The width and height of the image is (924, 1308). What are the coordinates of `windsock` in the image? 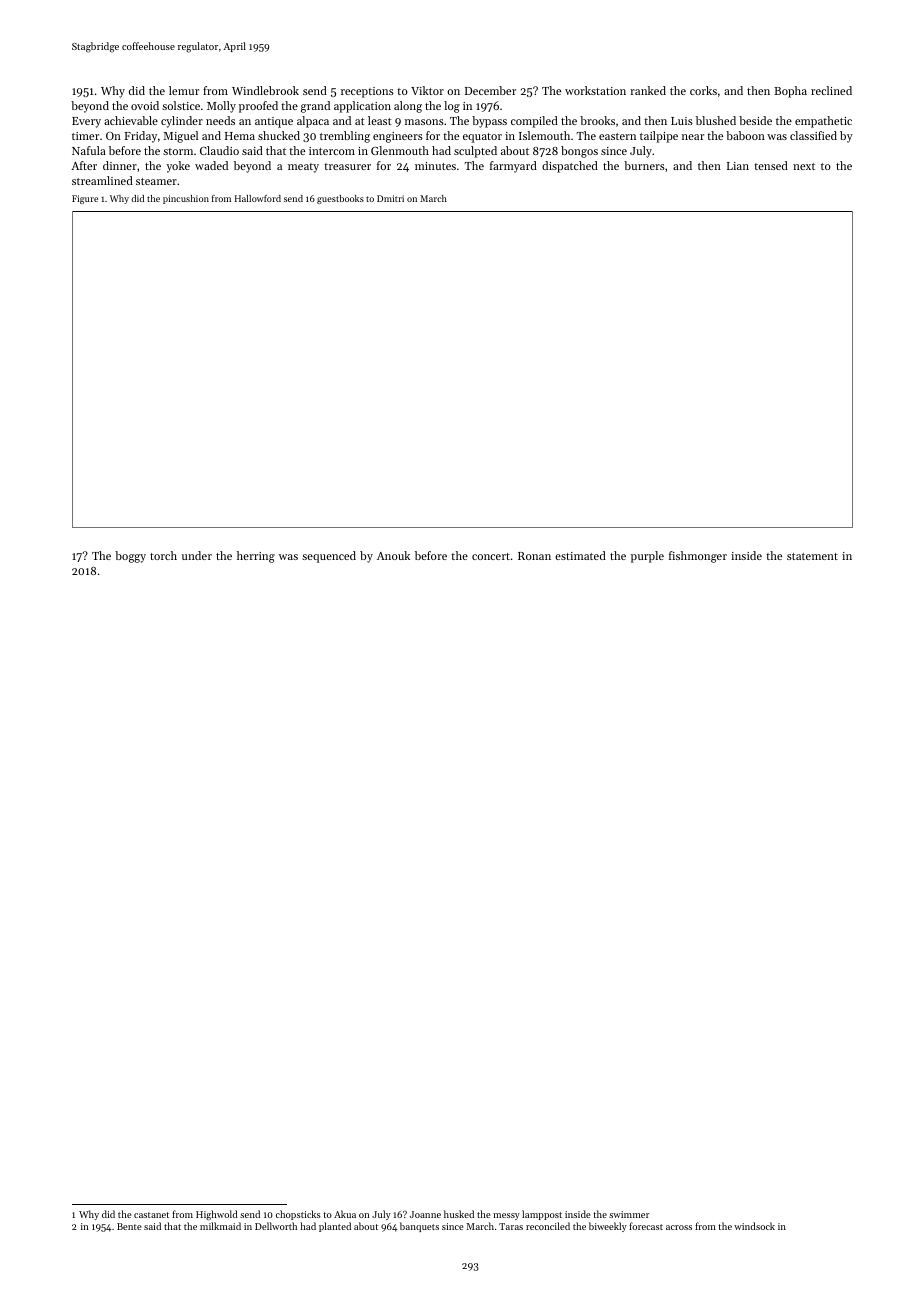 It's located at (754, 1226).
